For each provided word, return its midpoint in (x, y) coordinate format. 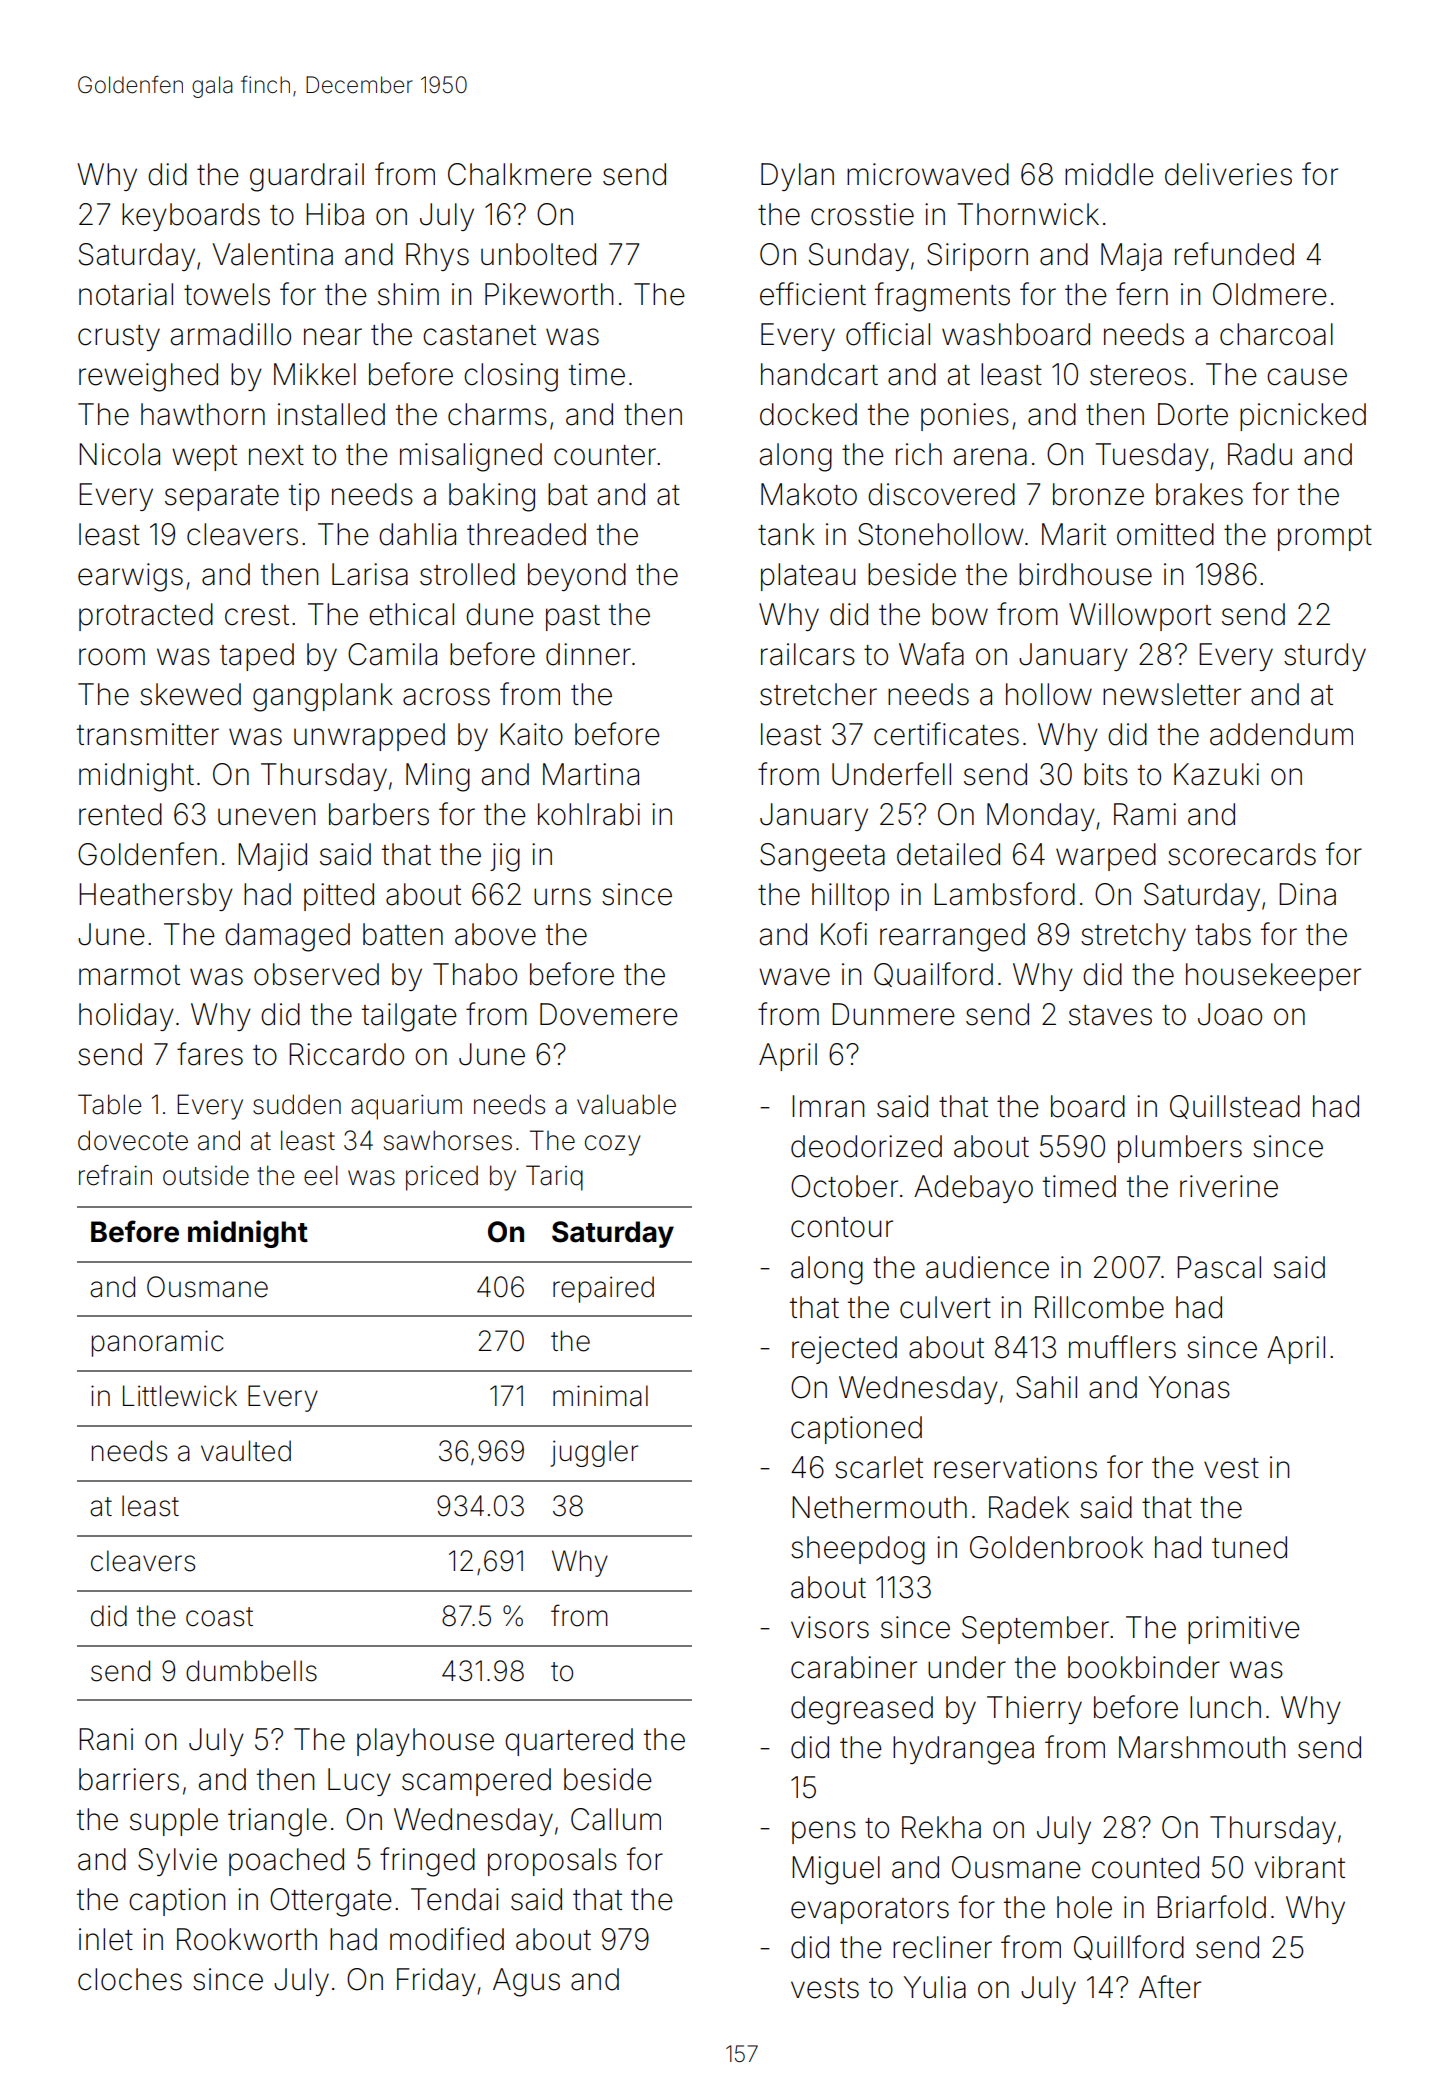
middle (1109, 174)
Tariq (554, 1178)
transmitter (148, 734)
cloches (130, 1979)
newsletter (1172, 694)
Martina (591, 774)
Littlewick (180, 1396)
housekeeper (1273, 977)
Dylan (797, 177)
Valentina (272, 254)
